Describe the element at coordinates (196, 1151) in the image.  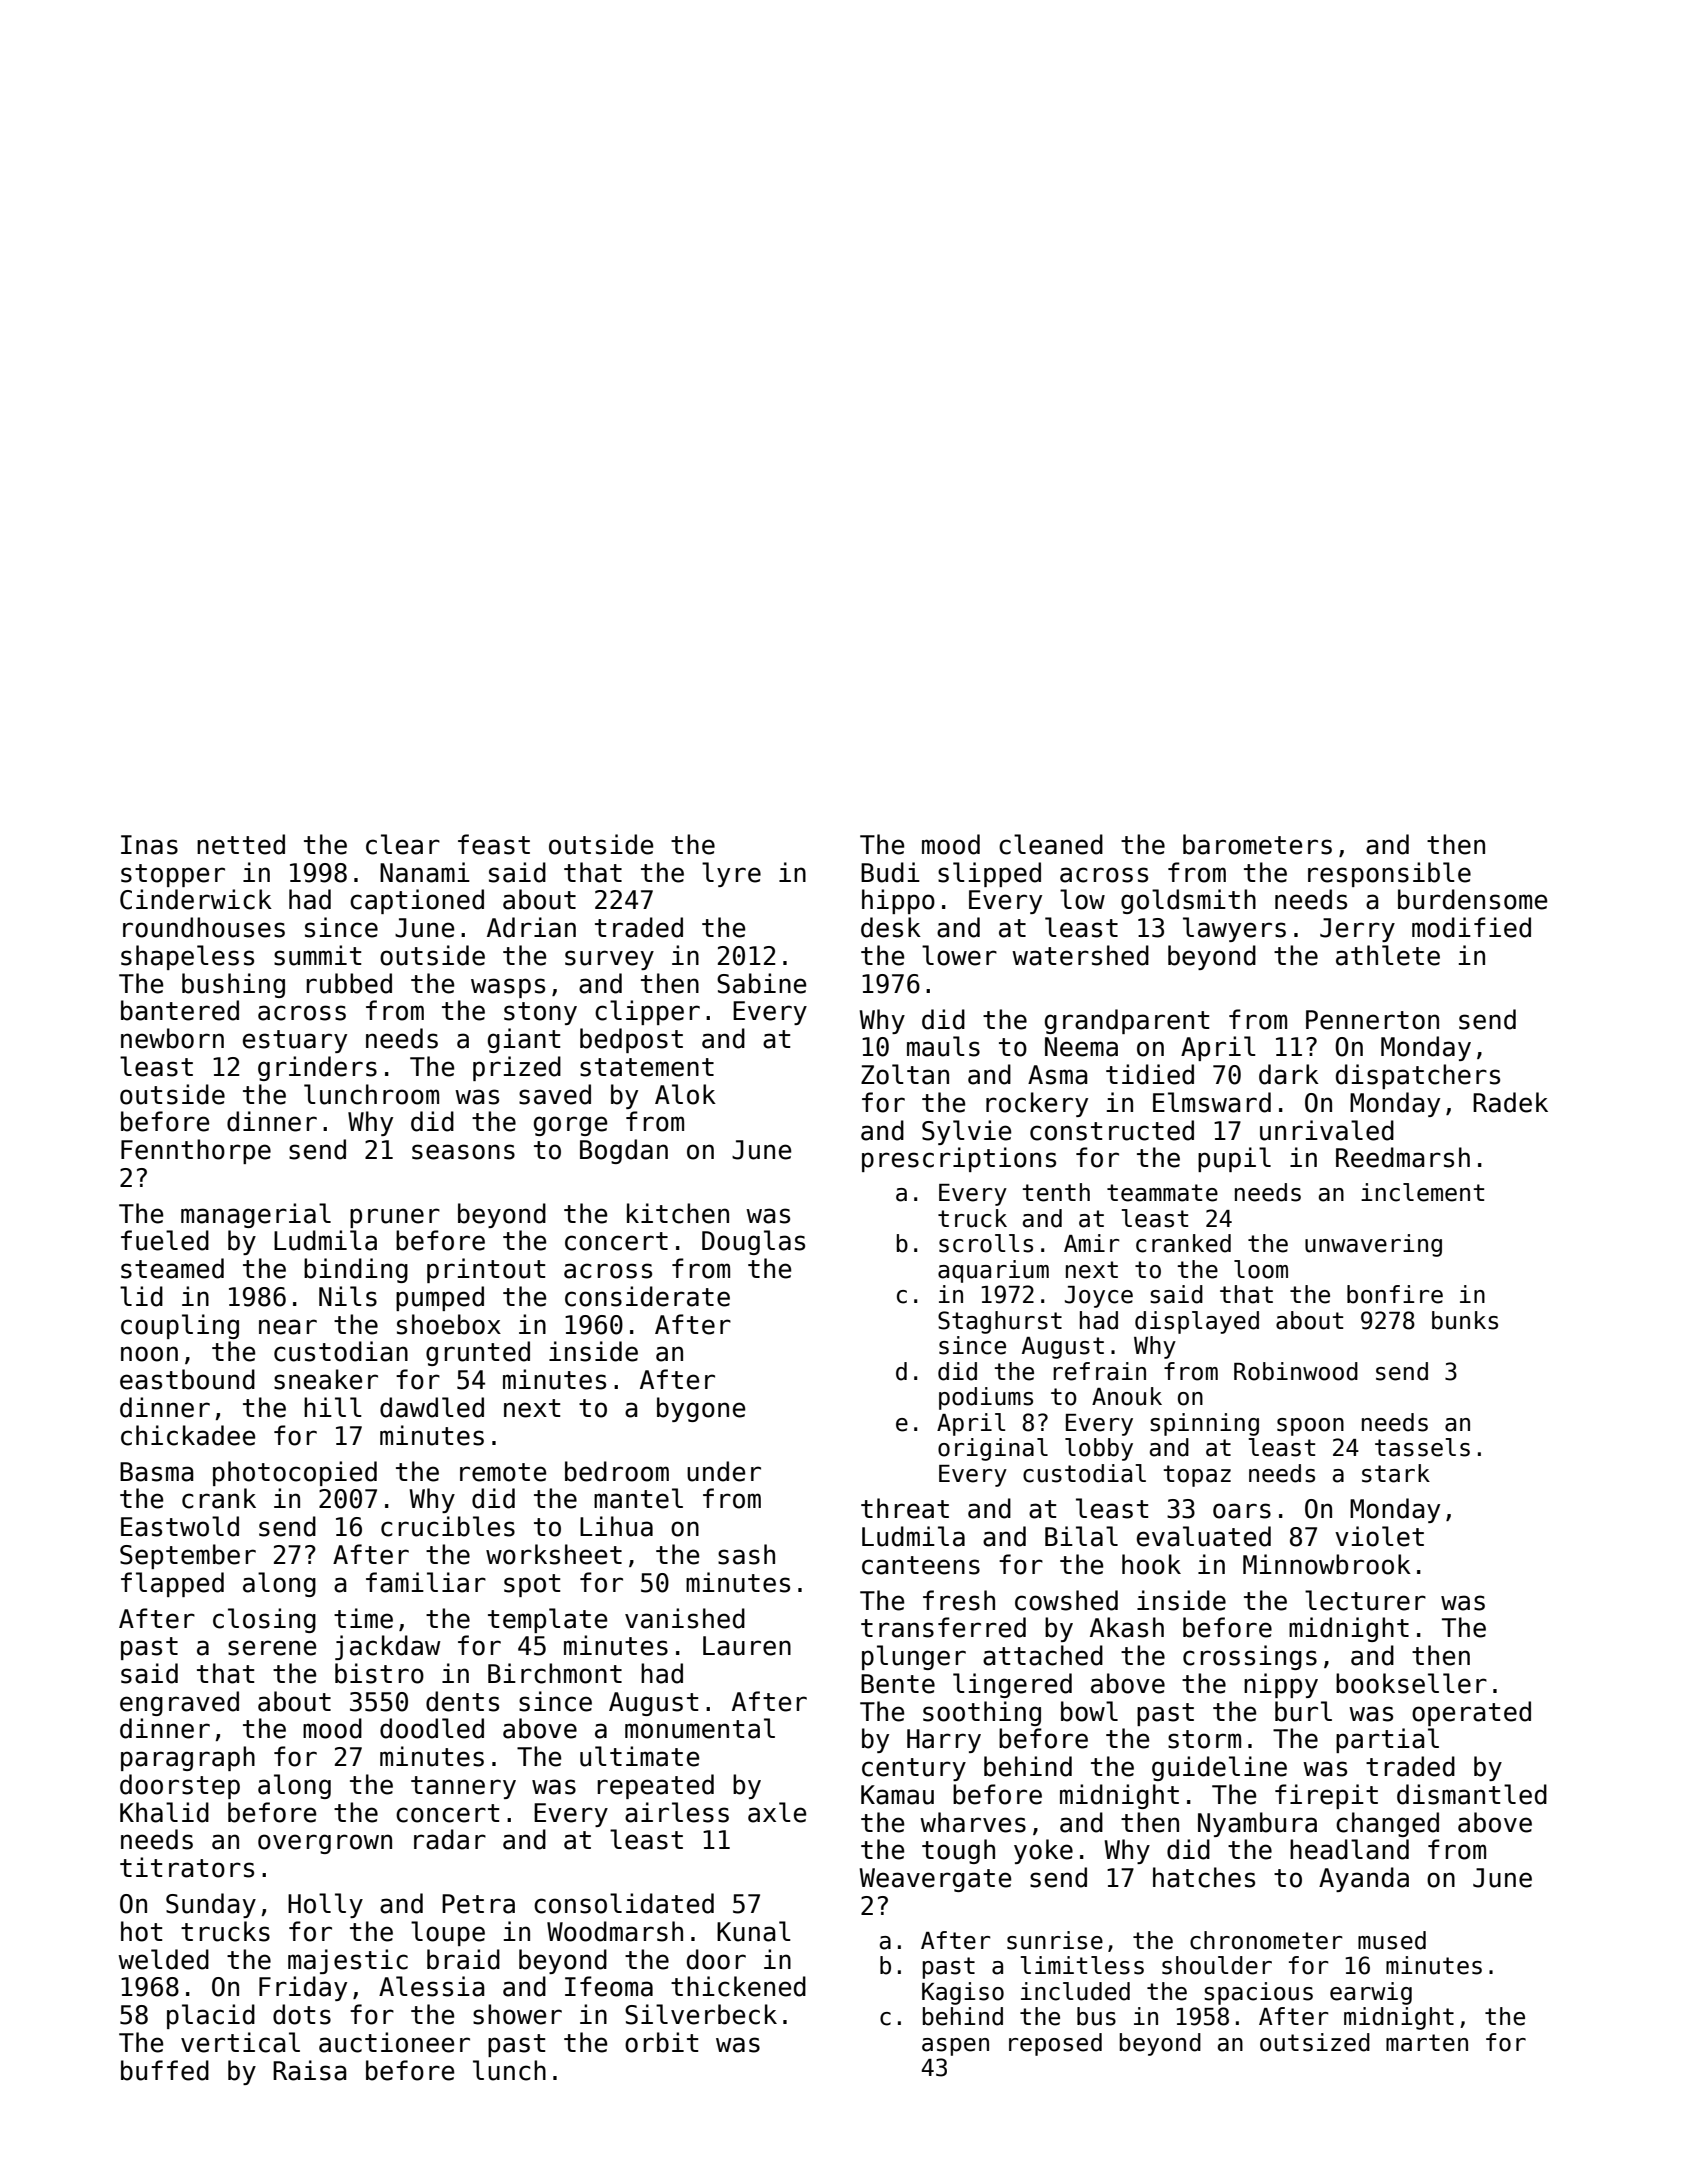
I see `Fennthorpe` at that location.
